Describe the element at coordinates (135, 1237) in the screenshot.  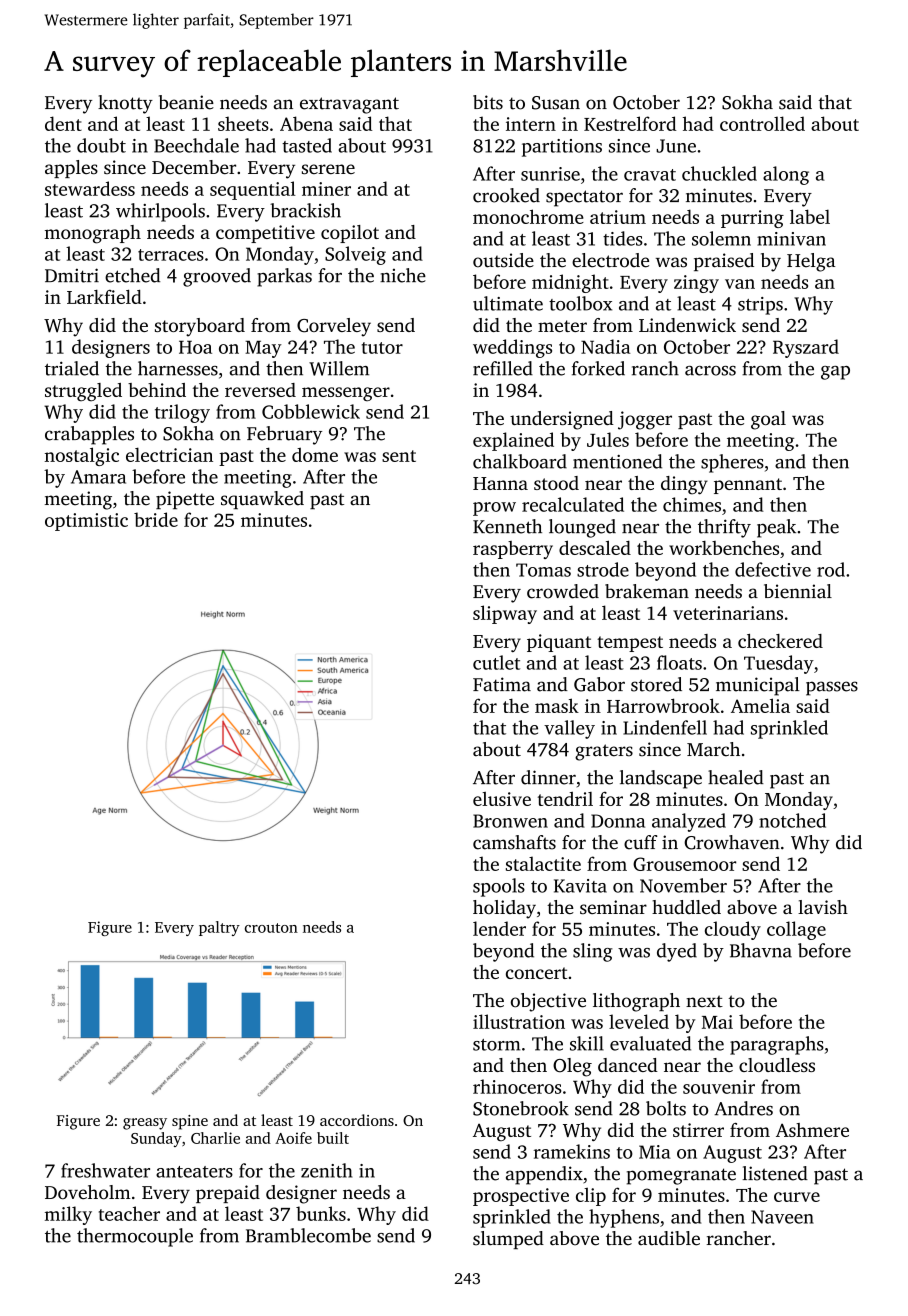
I see `thermocouple` at that location.
